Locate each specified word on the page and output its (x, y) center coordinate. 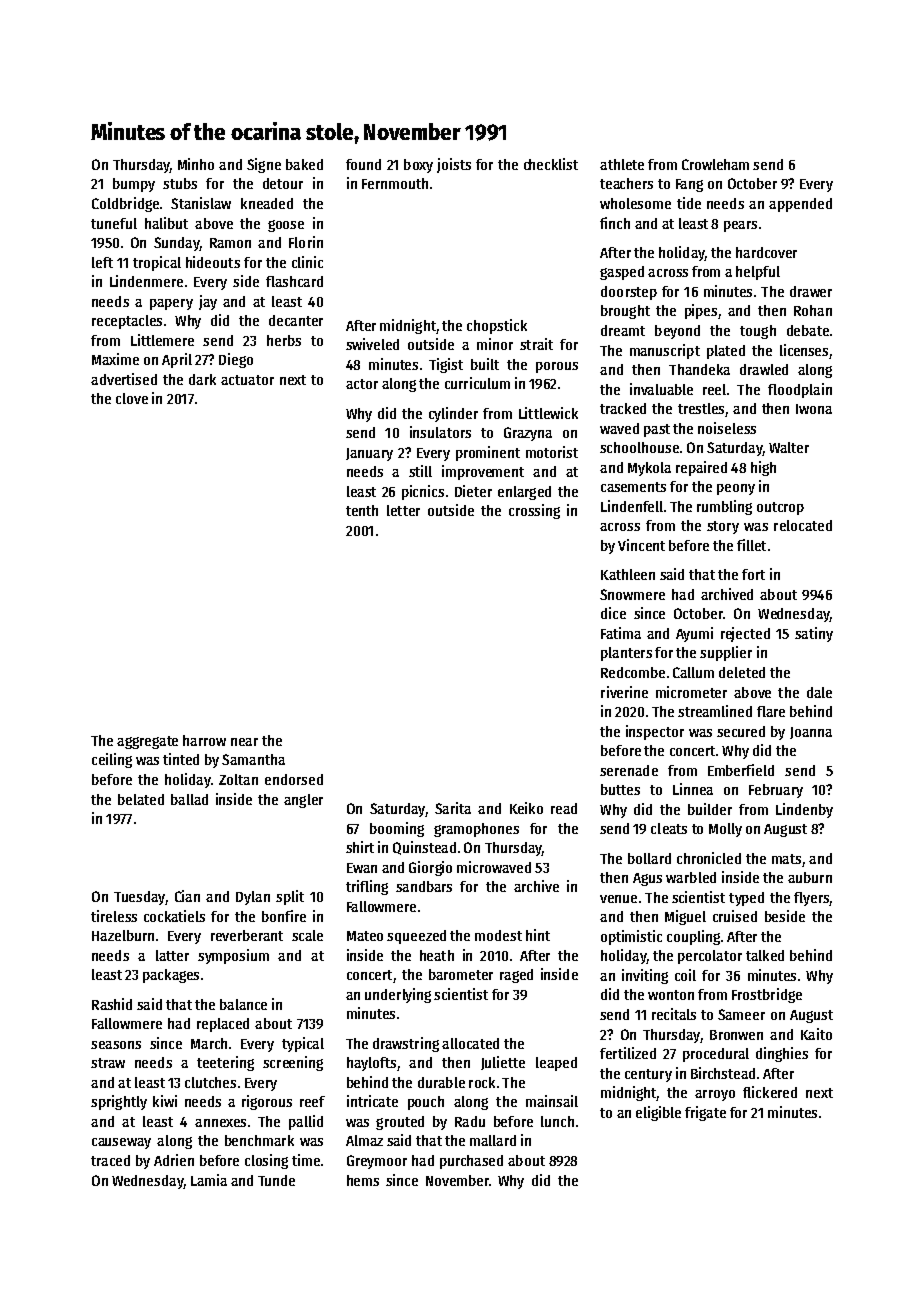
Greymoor (377, 1162)
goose (286, 226)
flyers (811, 899)
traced (110, 1160)
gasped (622, 273)
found (363, 164)
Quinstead (424, 848)
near (244, 742)
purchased (471, 1162)
